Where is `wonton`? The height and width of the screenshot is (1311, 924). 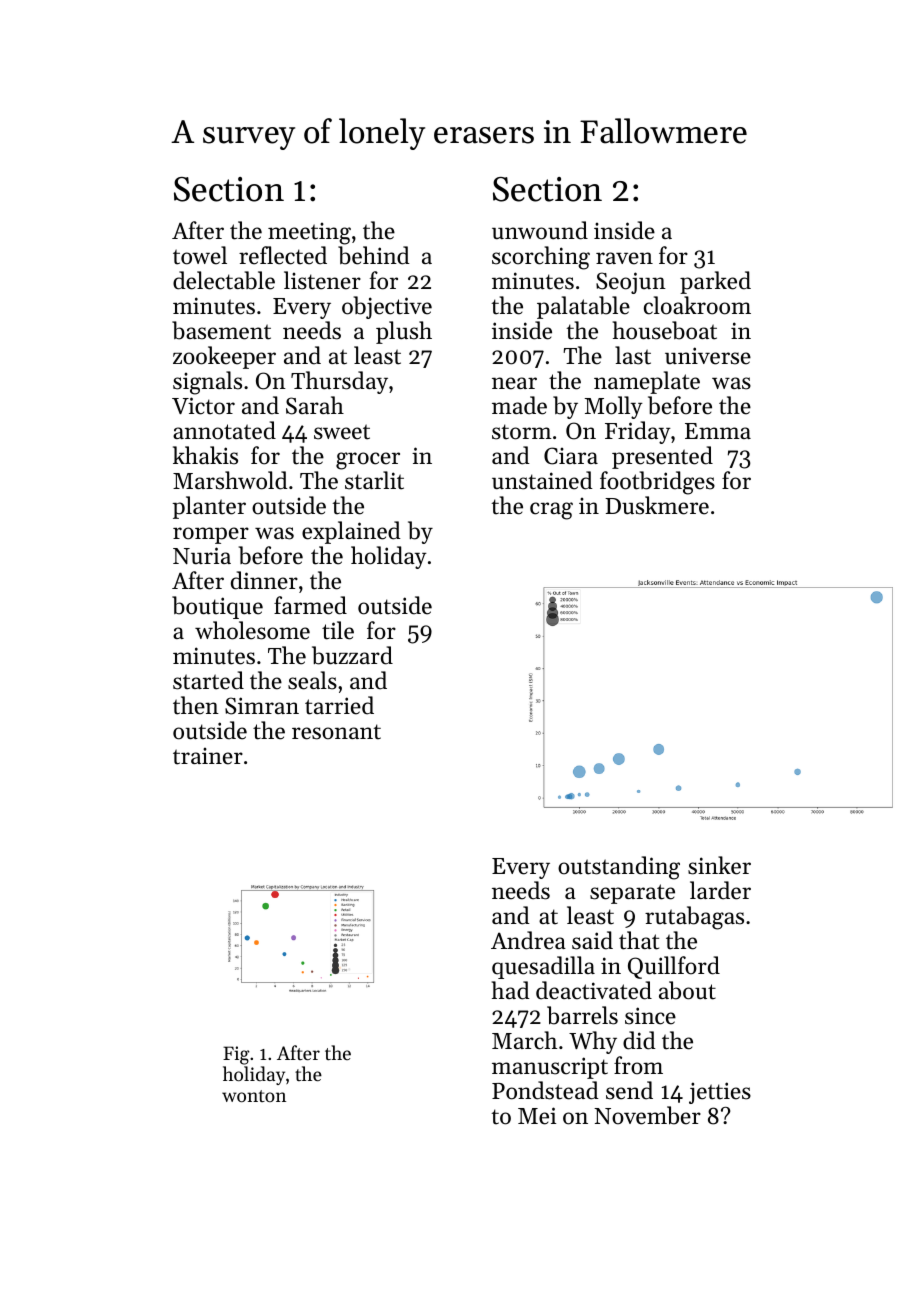
wonton is located at coordinates (254, 1096).
